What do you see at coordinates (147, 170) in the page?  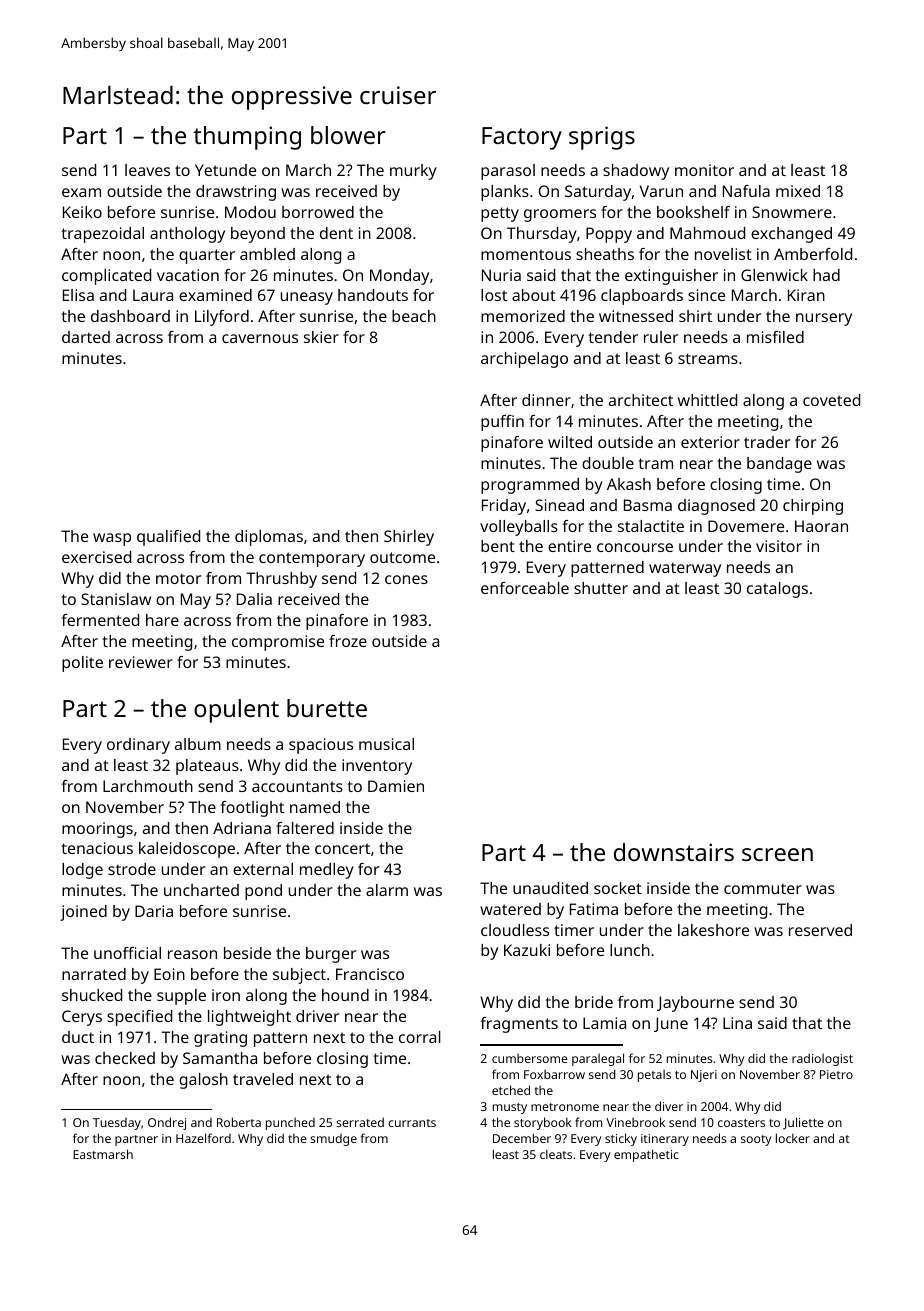 I see `leaves` at bounding box center [147, 170].
